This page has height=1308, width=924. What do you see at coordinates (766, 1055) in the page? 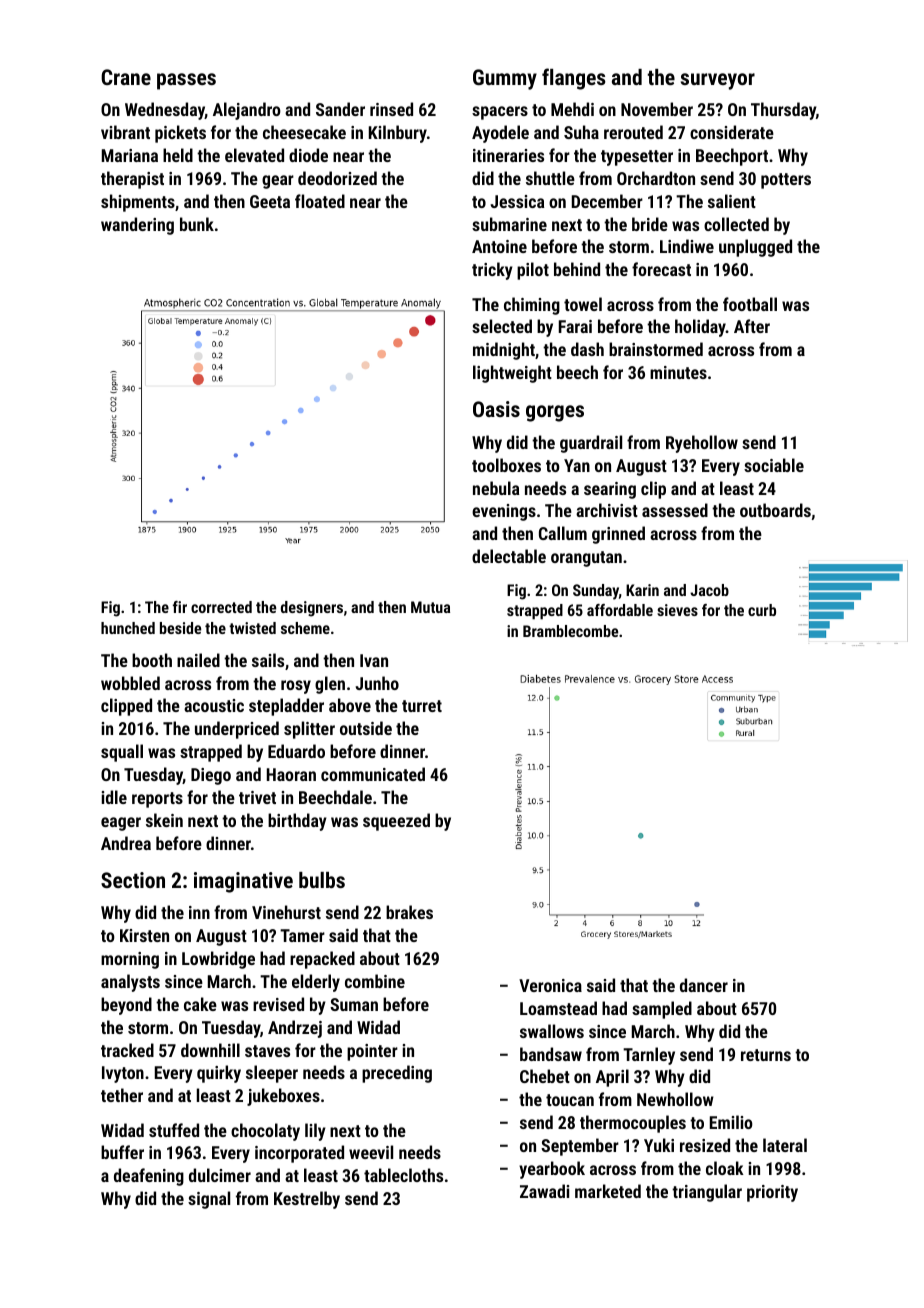
I see `returns` at bounding box center [766, 1055].
